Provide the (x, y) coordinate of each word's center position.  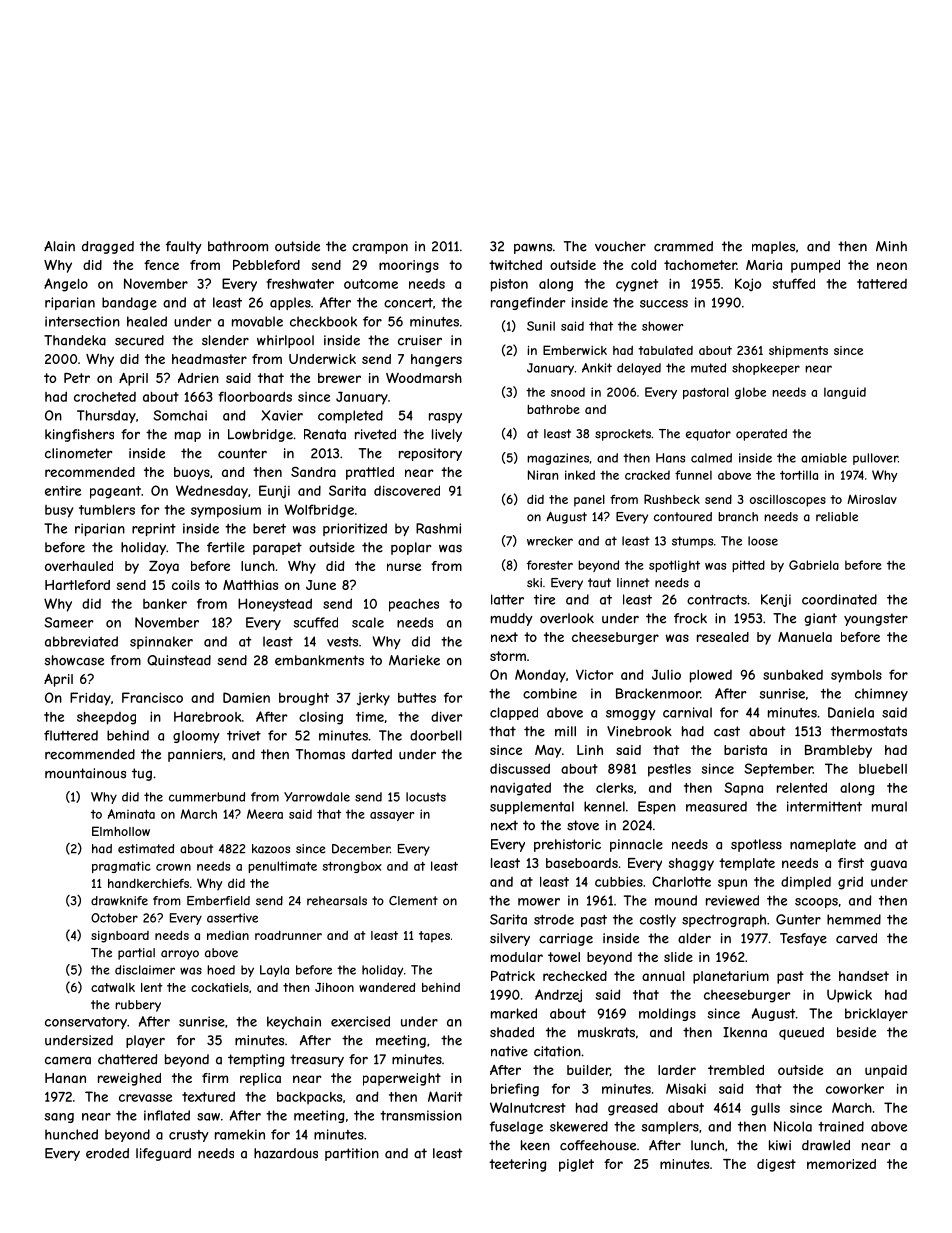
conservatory (86, 1023)
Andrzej (558, 995)
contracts (717, 600)
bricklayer (876, 1014)
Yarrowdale (317, 797)
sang (59, 1118)
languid (845, 393)
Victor (594, 674)
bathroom (238, 246)
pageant (115, 492)
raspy (445, 418)
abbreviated (81, 641)
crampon (380, 249)
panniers (195, 755)
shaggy (691, 864)
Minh (891, 246)
